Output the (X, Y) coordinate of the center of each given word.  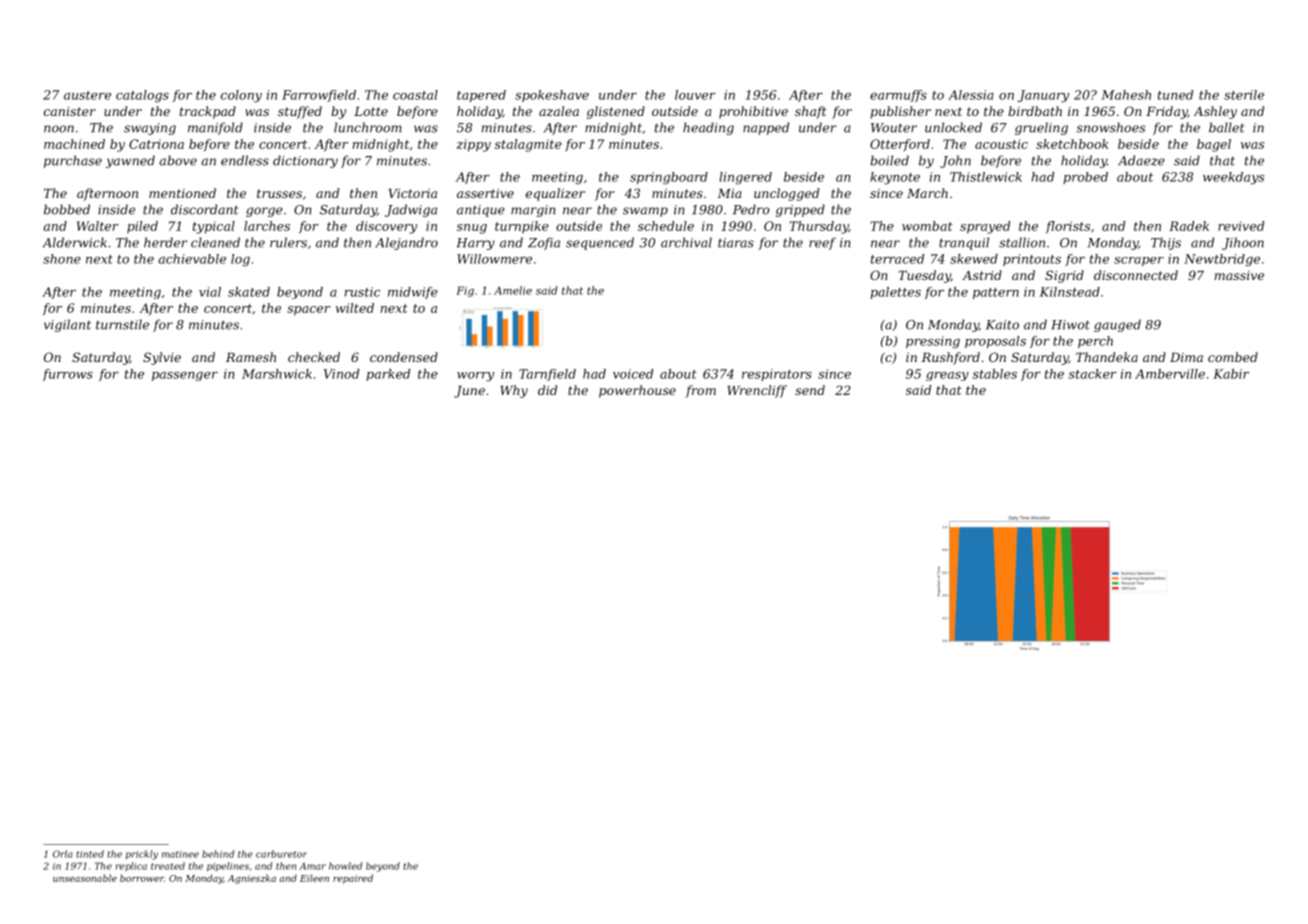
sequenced (600, 243)
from (700, 391)
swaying (150, 129)
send (810, 390)
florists (1068, 227)
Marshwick (277, 374)
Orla (63, 854)
